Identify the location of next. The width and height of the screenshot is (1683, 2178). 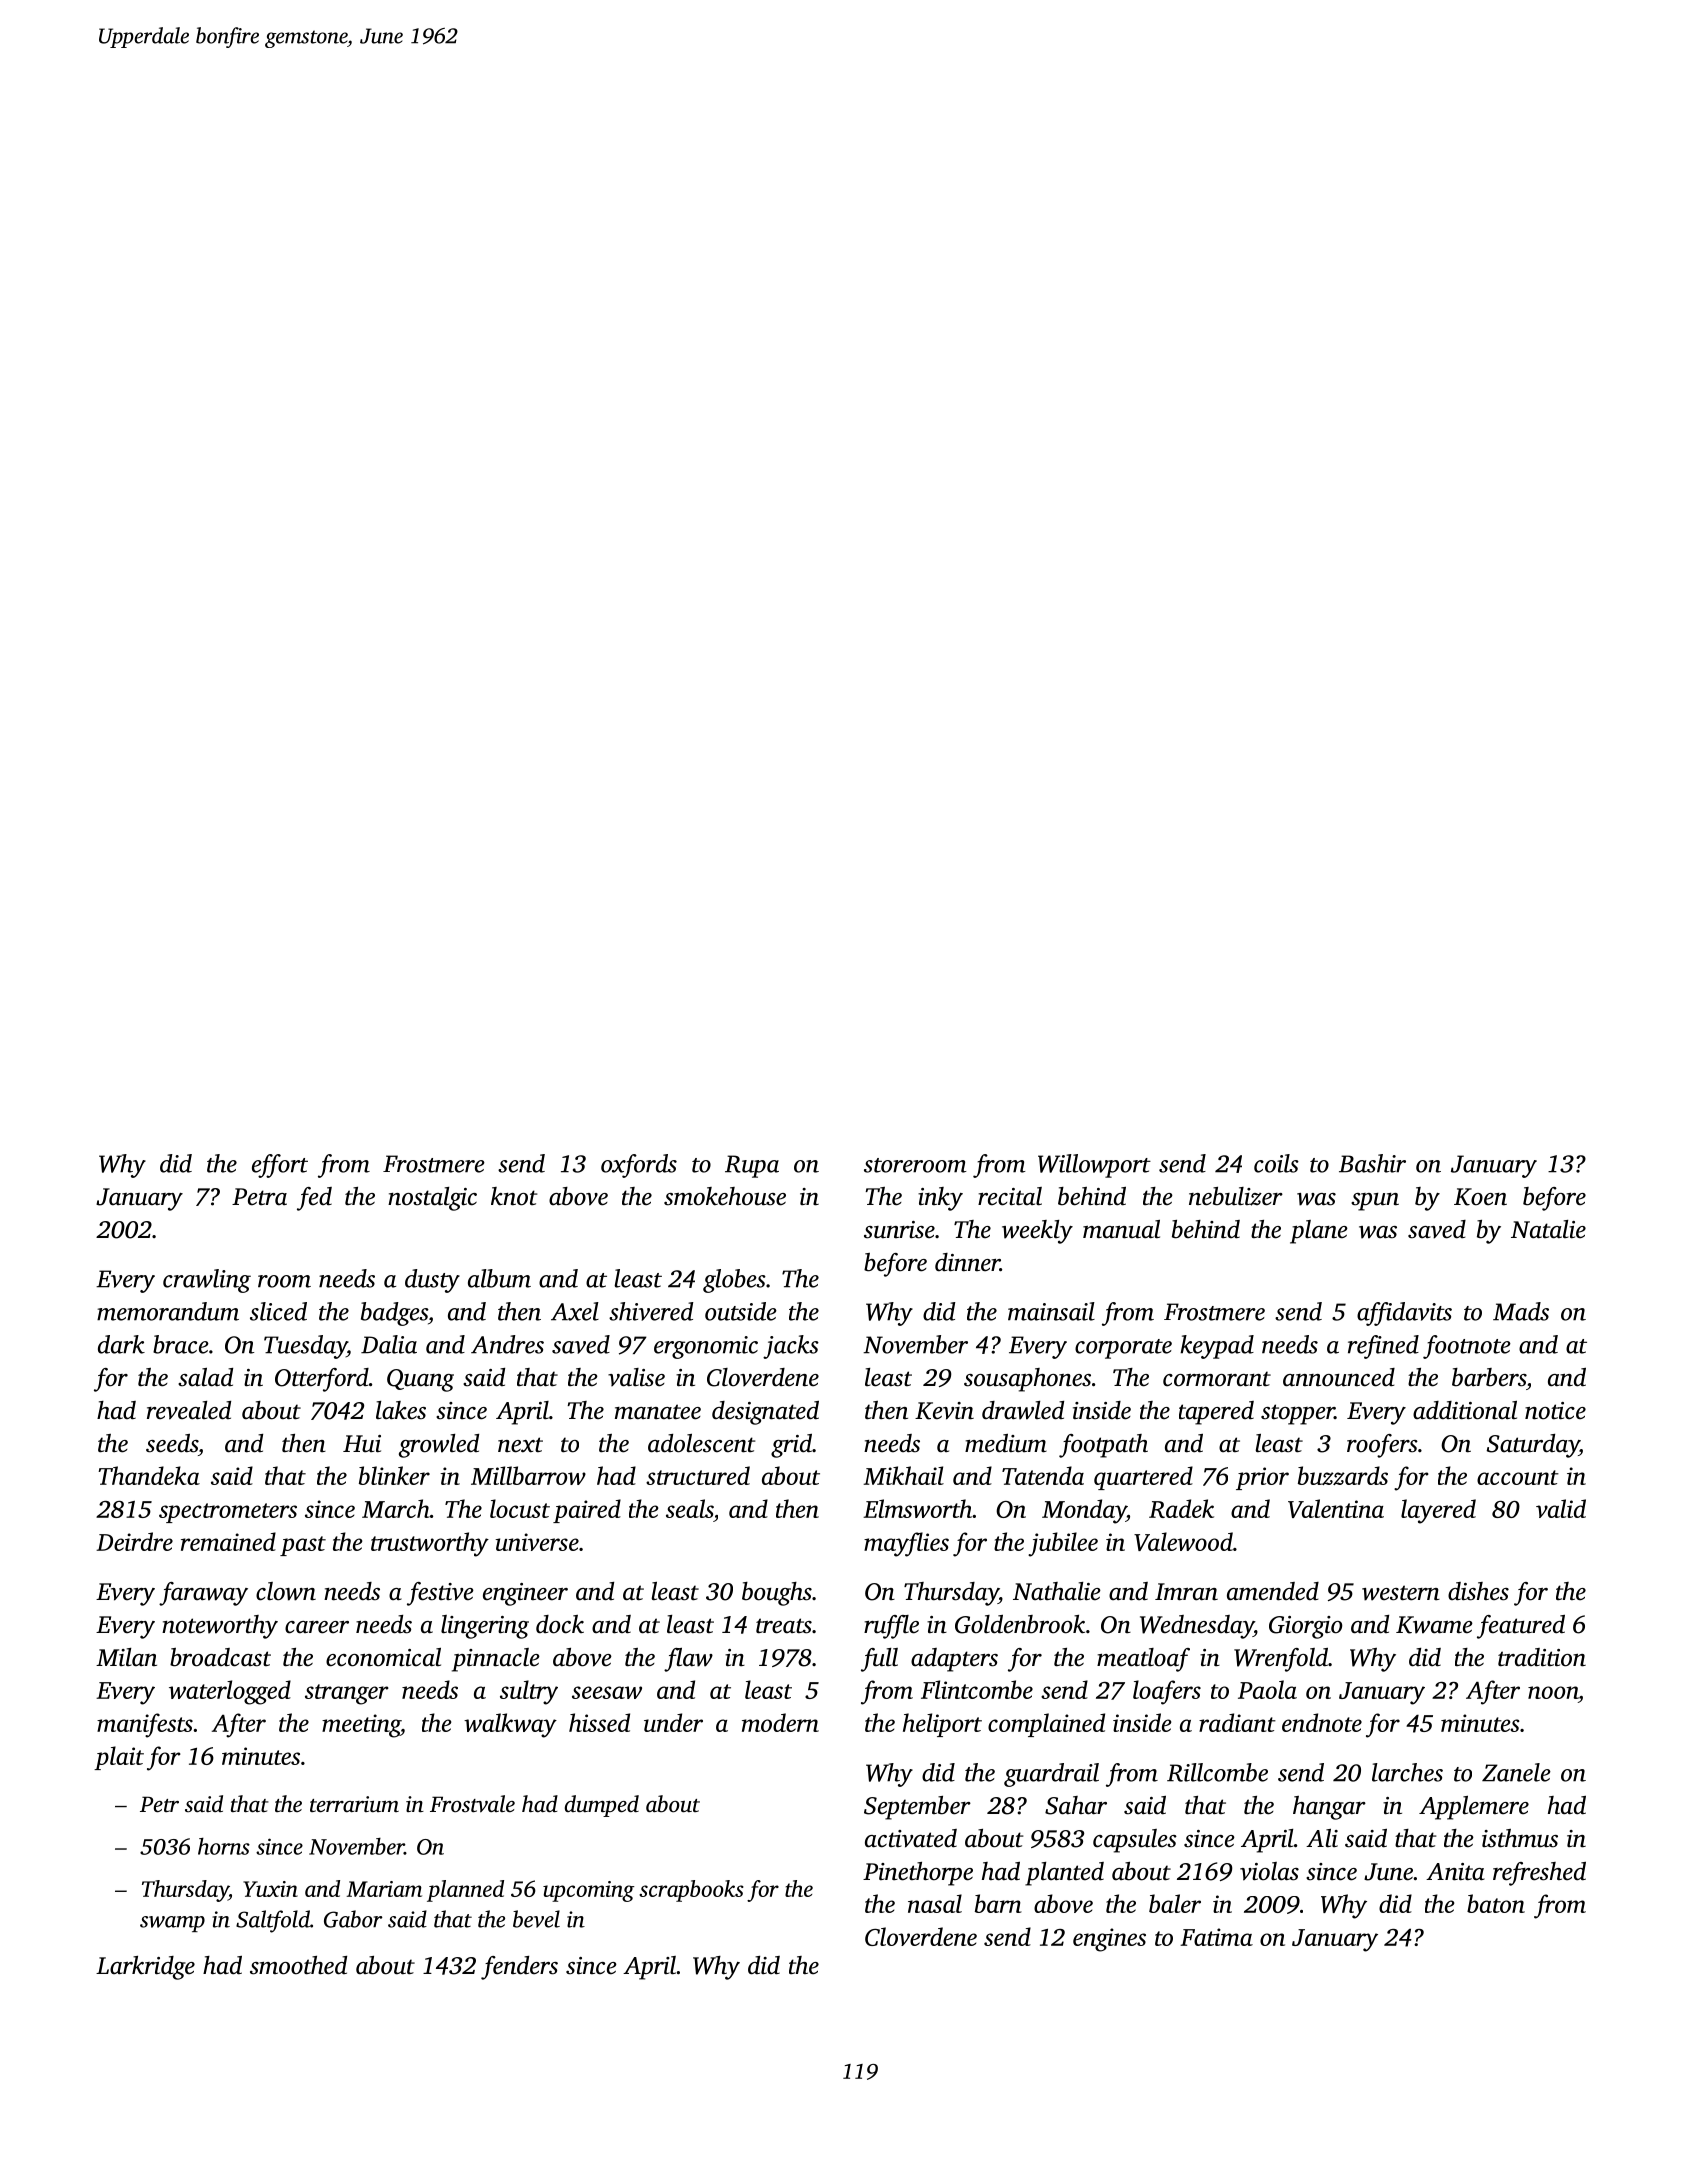
(520, 1445).
